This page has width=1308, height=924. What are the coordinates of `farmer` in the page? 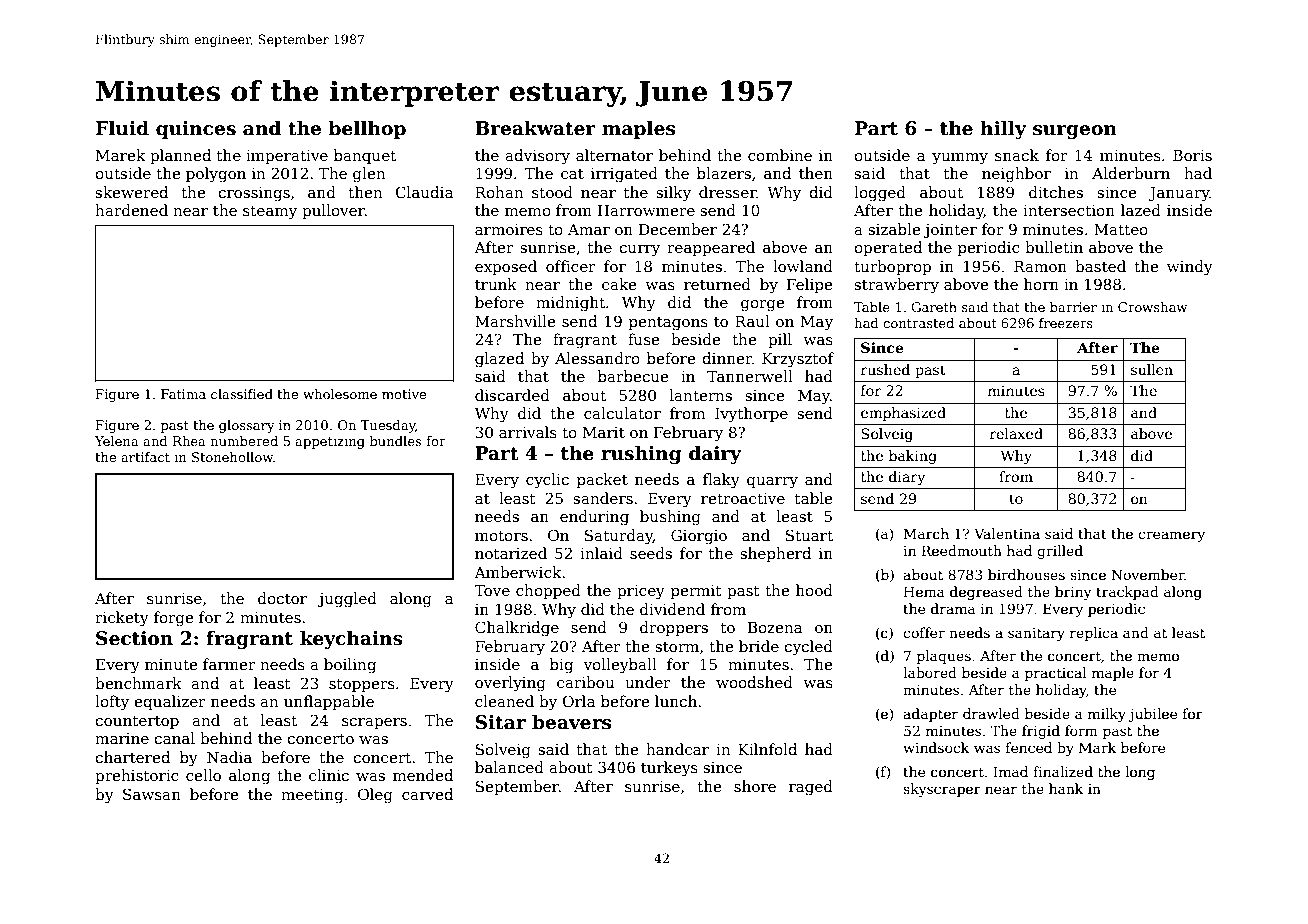 It's located at (229, 664).
